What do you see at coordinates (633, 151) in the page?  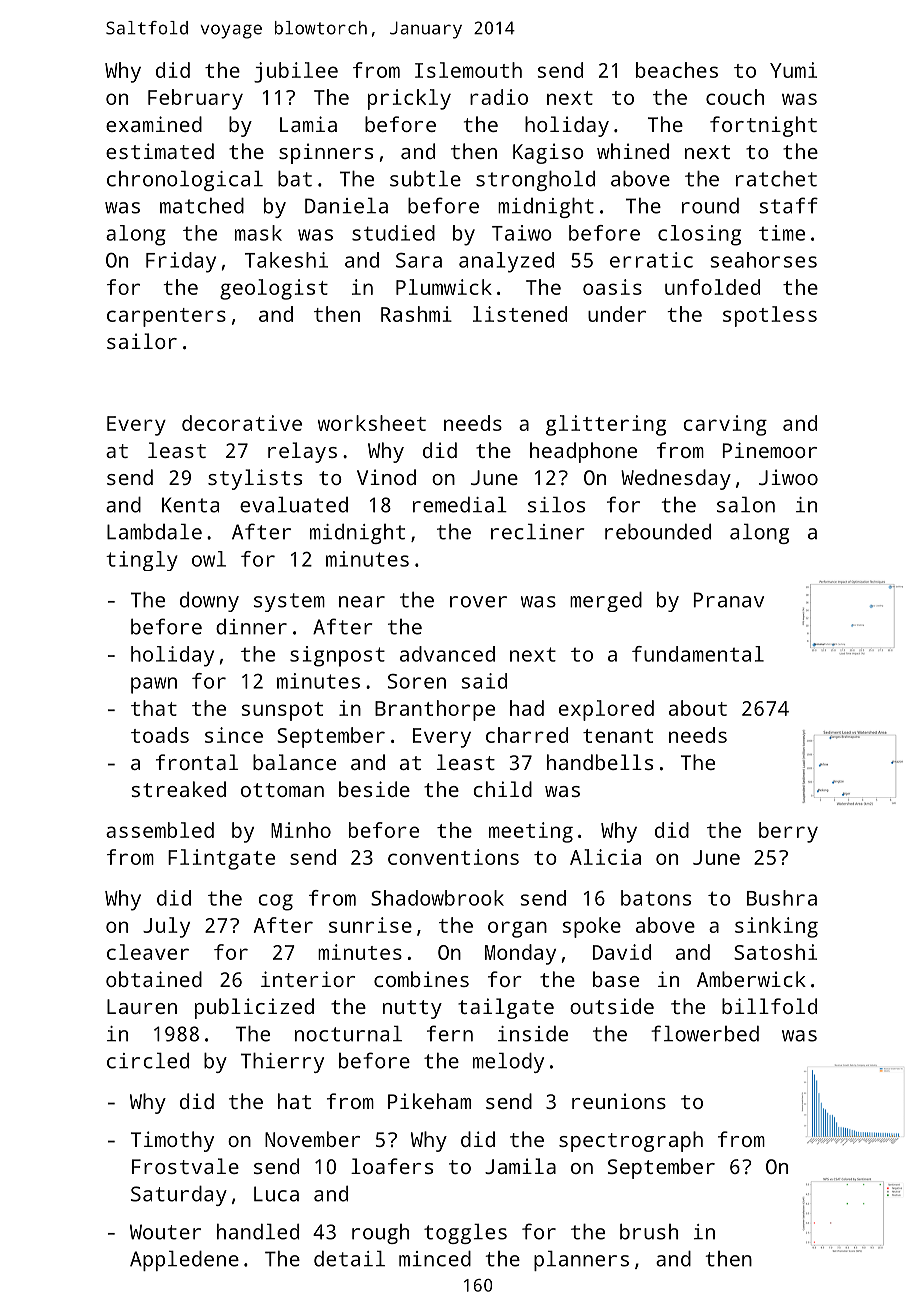 I see `whined` at bounding box center [633, 151].
